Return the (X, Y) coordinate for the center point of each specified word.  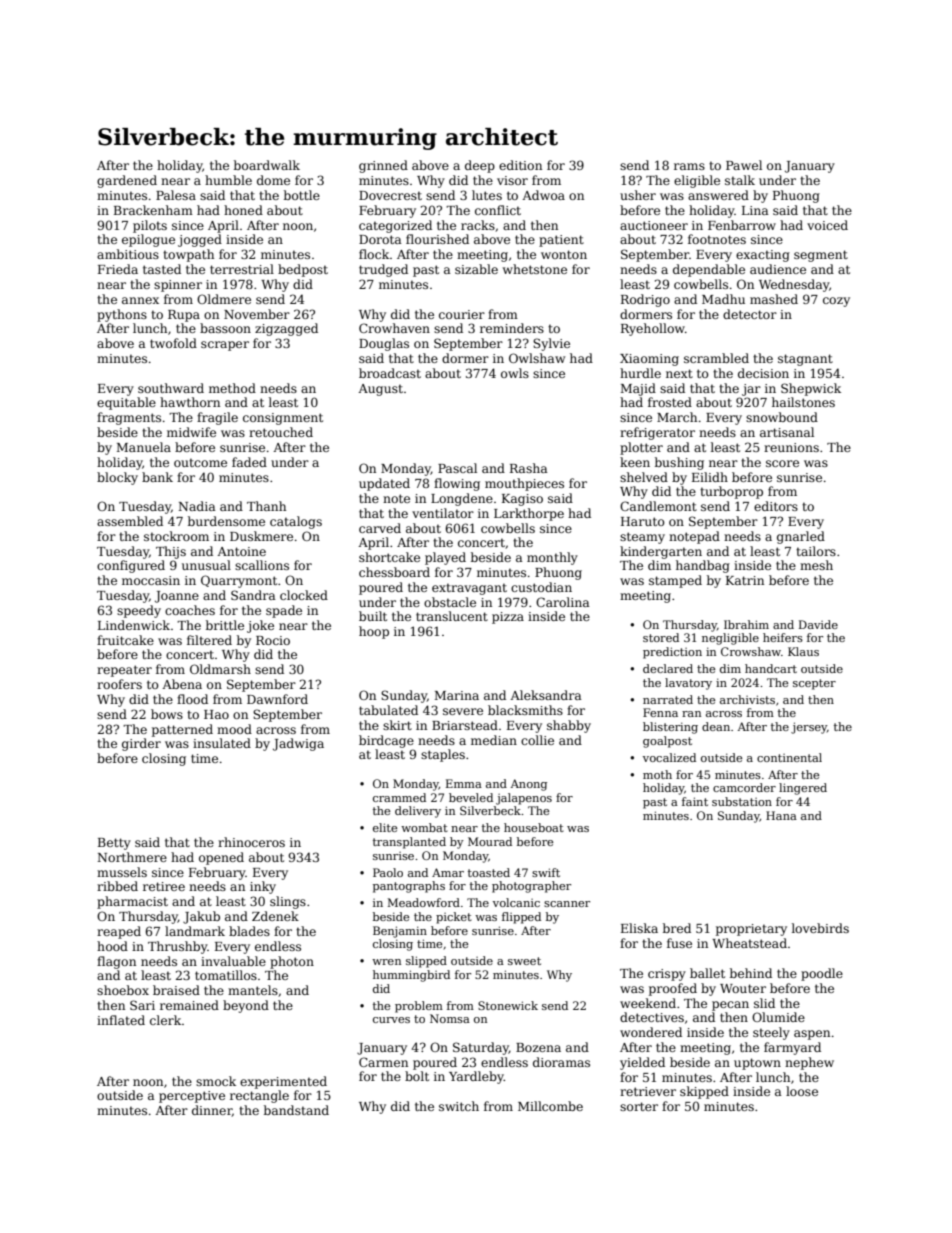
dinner (212, 1111)
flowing (457, 484)
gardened (127, 181)
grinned (383, 166)
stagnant (805, 360)
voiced (827, 225)
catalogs (296, 522)
